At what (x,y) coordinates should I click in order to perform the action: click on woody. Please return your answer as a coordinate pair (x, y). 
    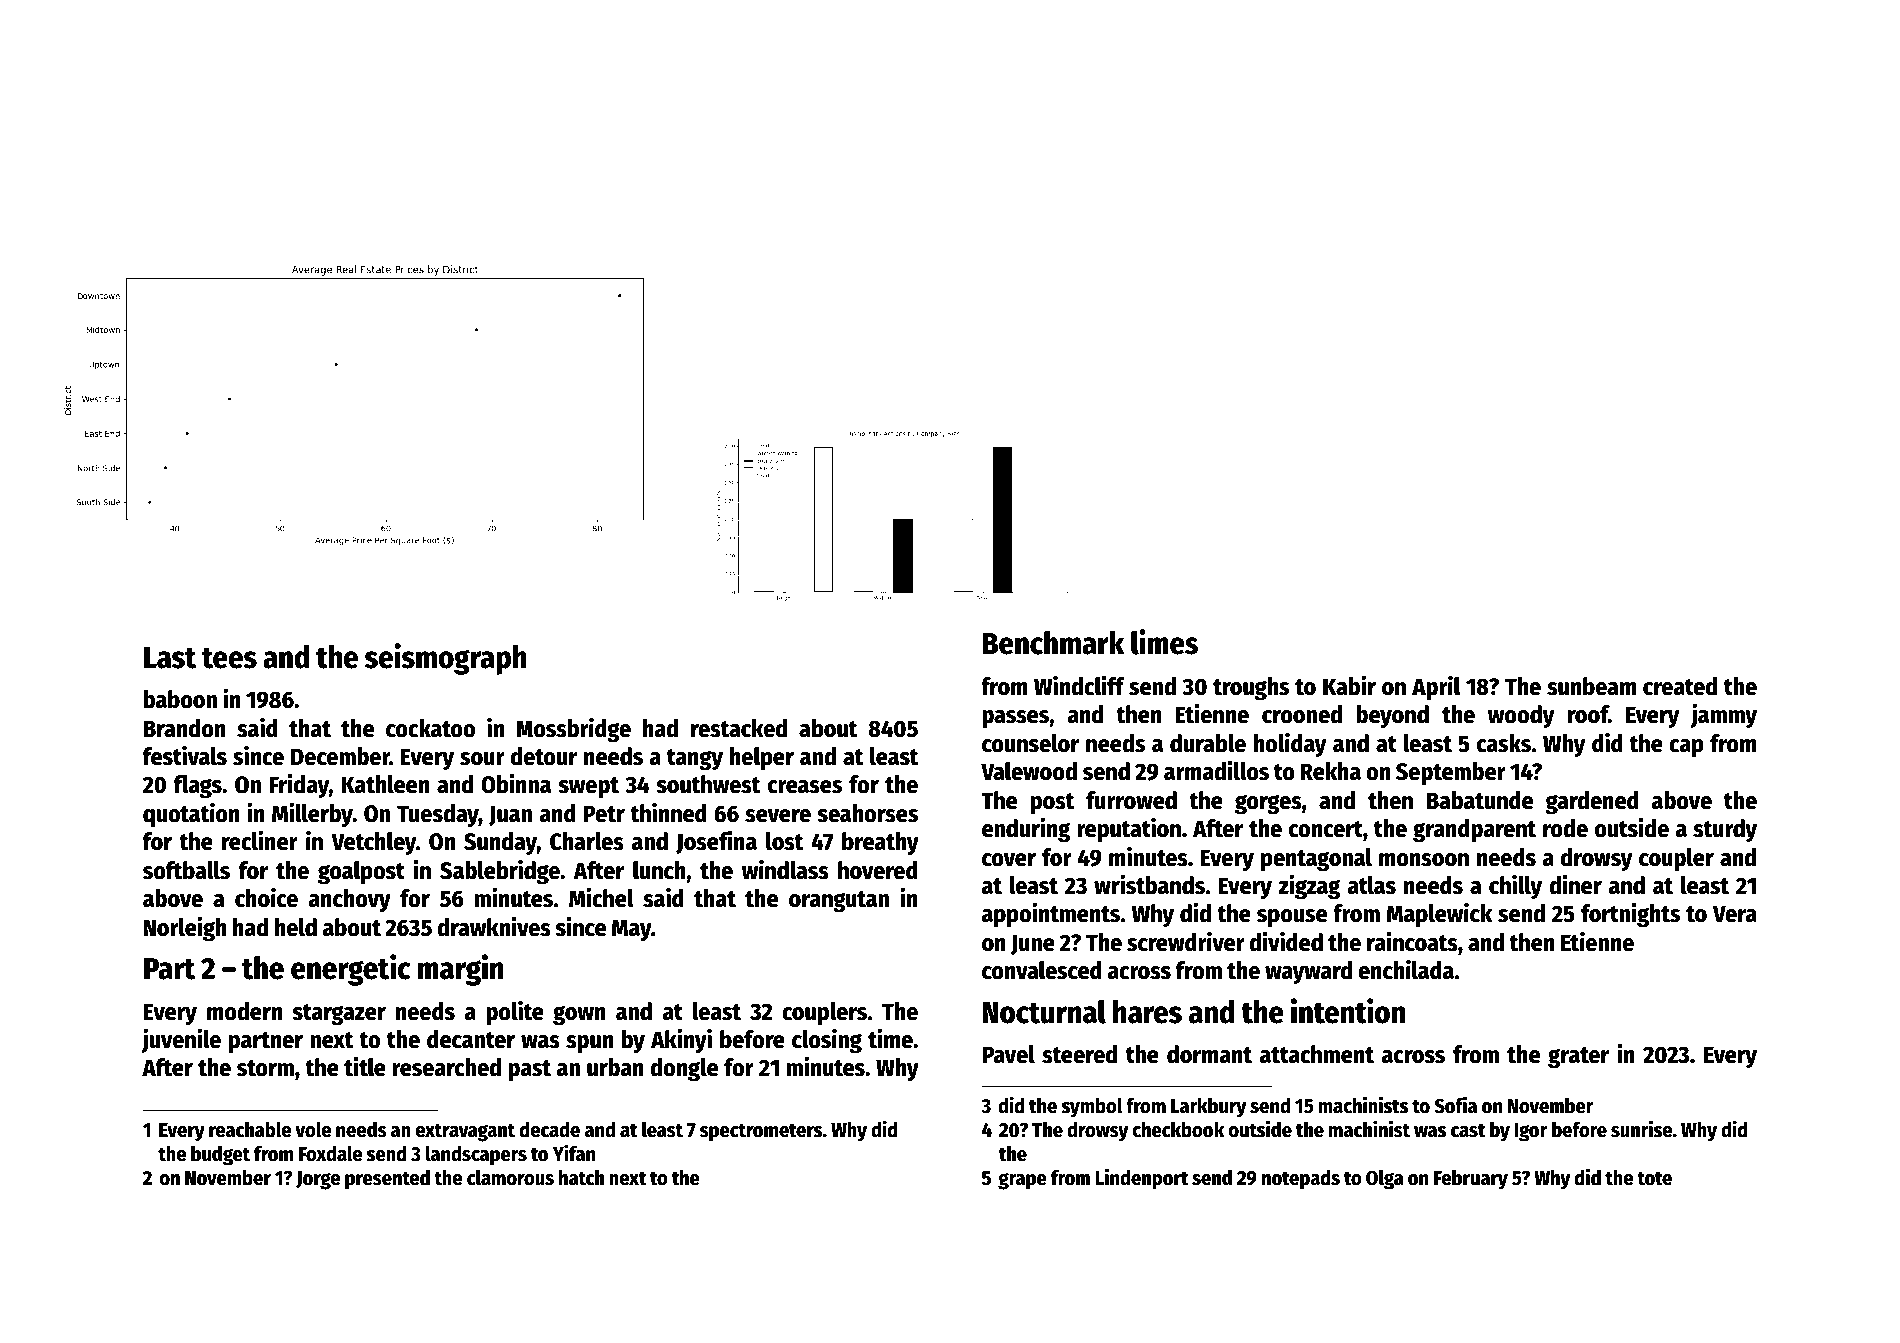
    Looking at the image, I should click on (1521, 717).
